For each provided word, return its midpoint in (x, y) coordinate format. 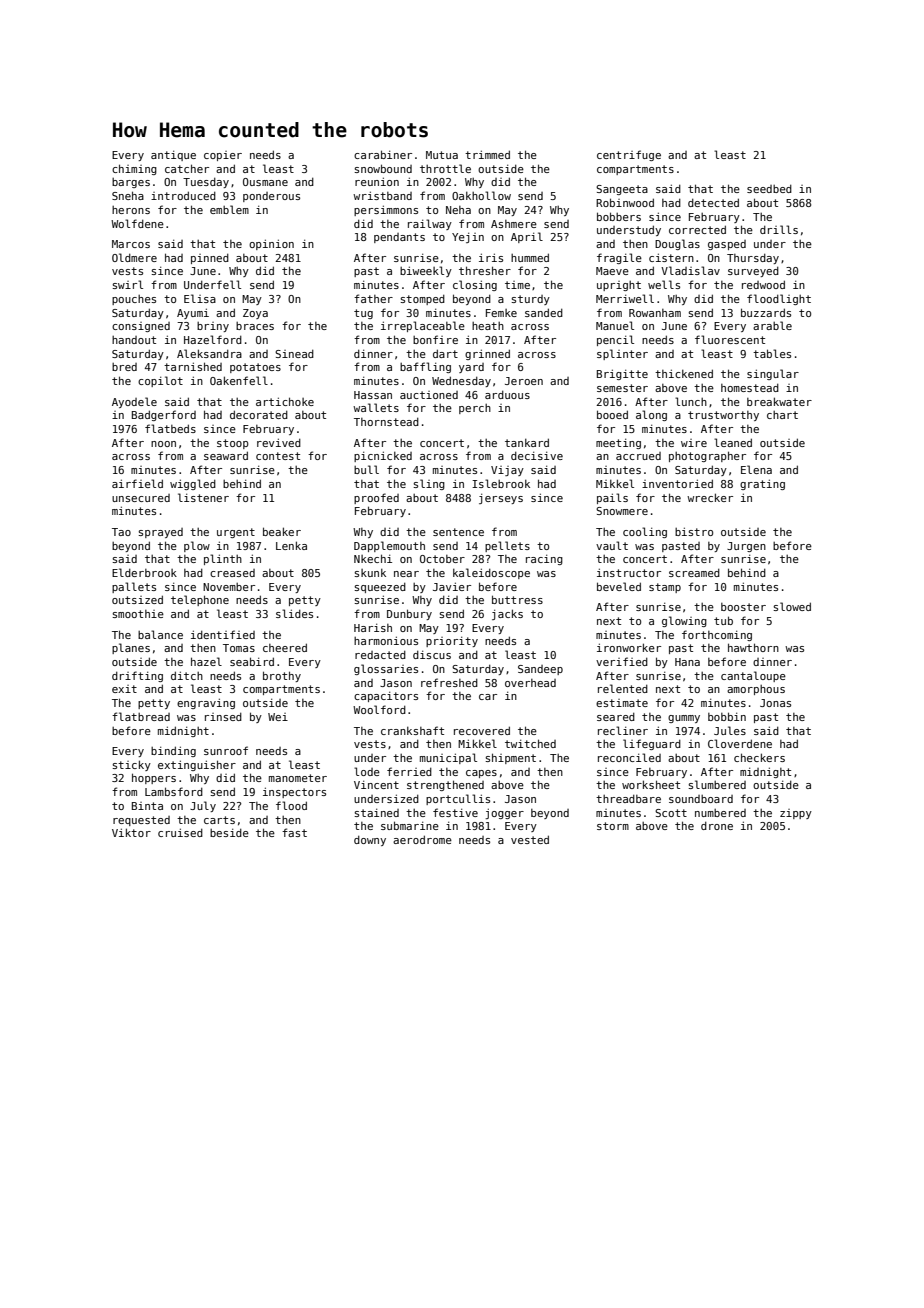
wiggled (193, 484)
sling (429, 484)
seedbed (769, 188)
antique (173, 155)
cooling (645, 532)
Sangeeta (622, 190)
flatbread (141, 716)
